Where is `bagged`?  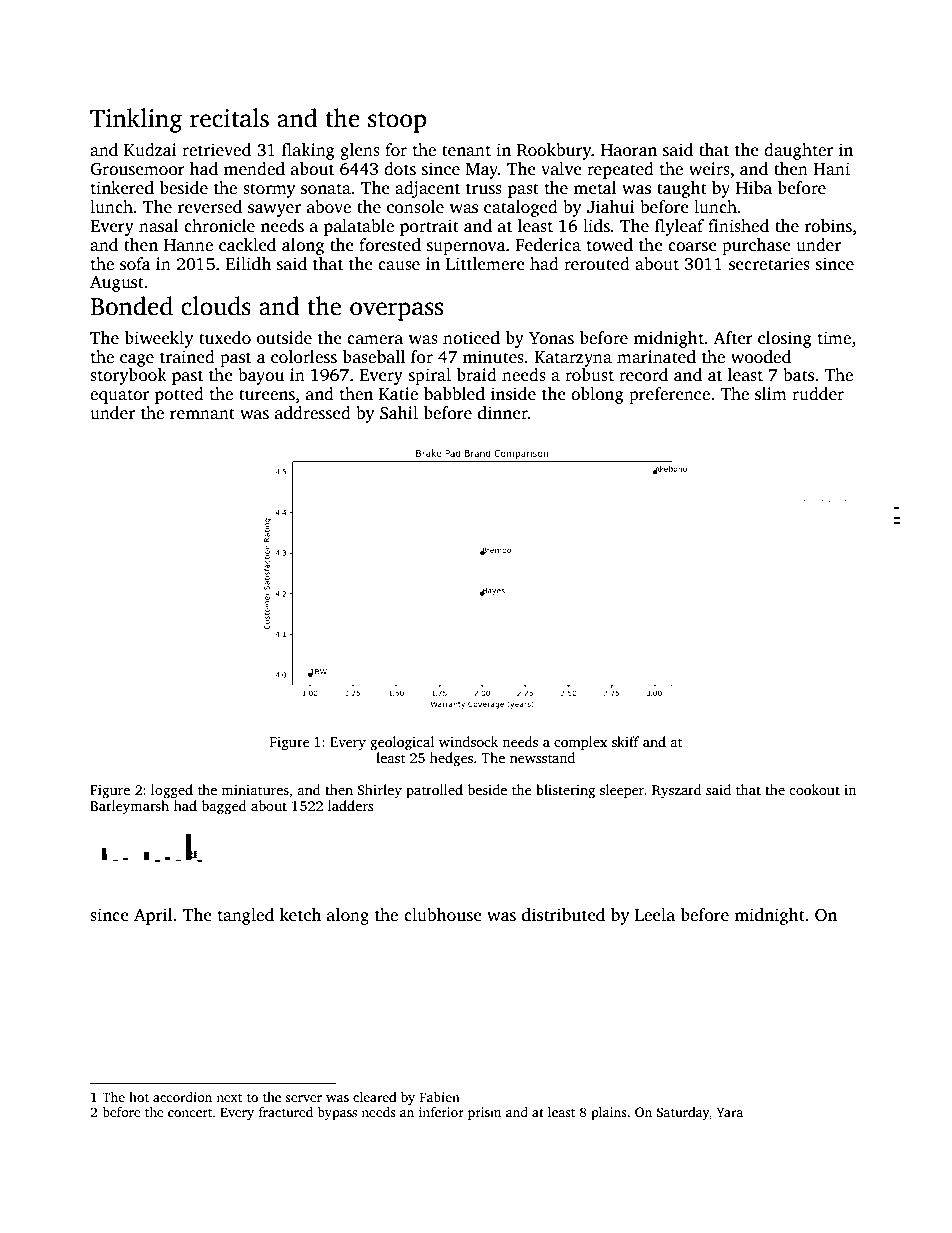 bagged is located at coordinates (224, 807).
